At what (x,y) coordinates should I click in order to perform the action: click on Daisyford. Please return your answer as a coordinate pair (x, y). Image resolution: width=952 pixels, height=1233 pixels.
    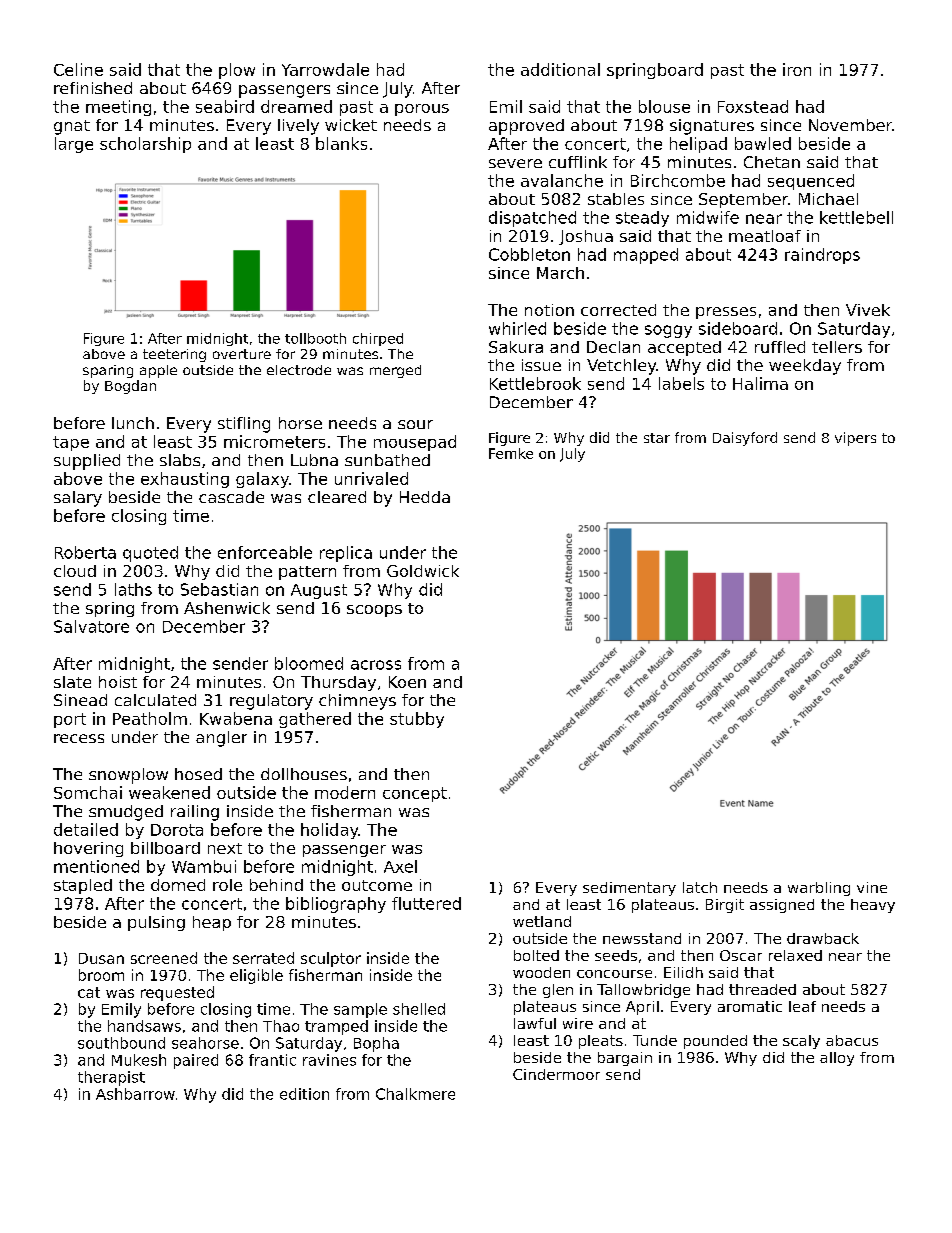
    Looking at the image, I should click on (745, 439).
